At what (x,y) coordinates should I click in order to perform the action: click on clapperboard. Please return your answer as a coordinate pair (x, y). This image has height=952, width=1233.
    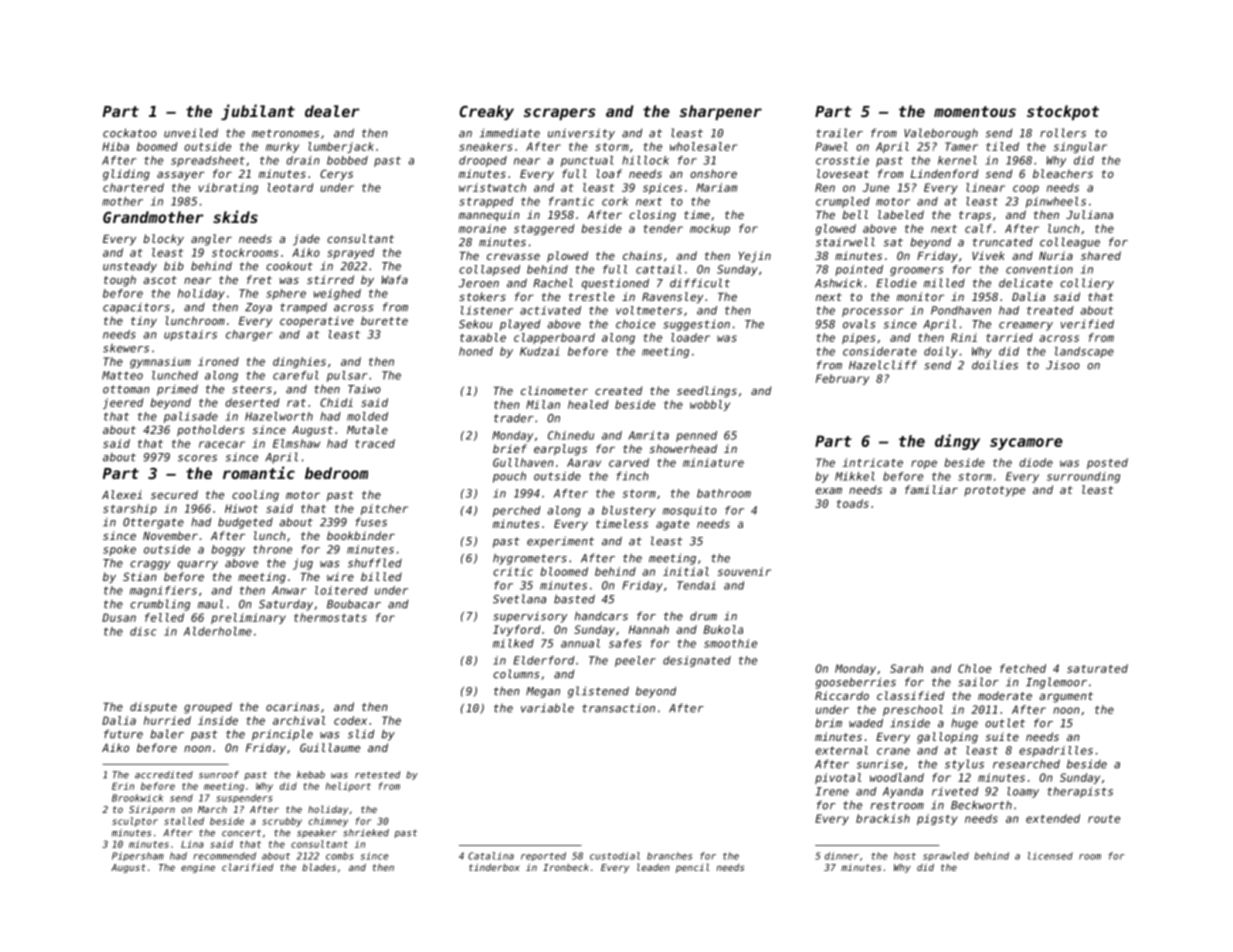
    Looking at the image, I should click on (554, 338).
